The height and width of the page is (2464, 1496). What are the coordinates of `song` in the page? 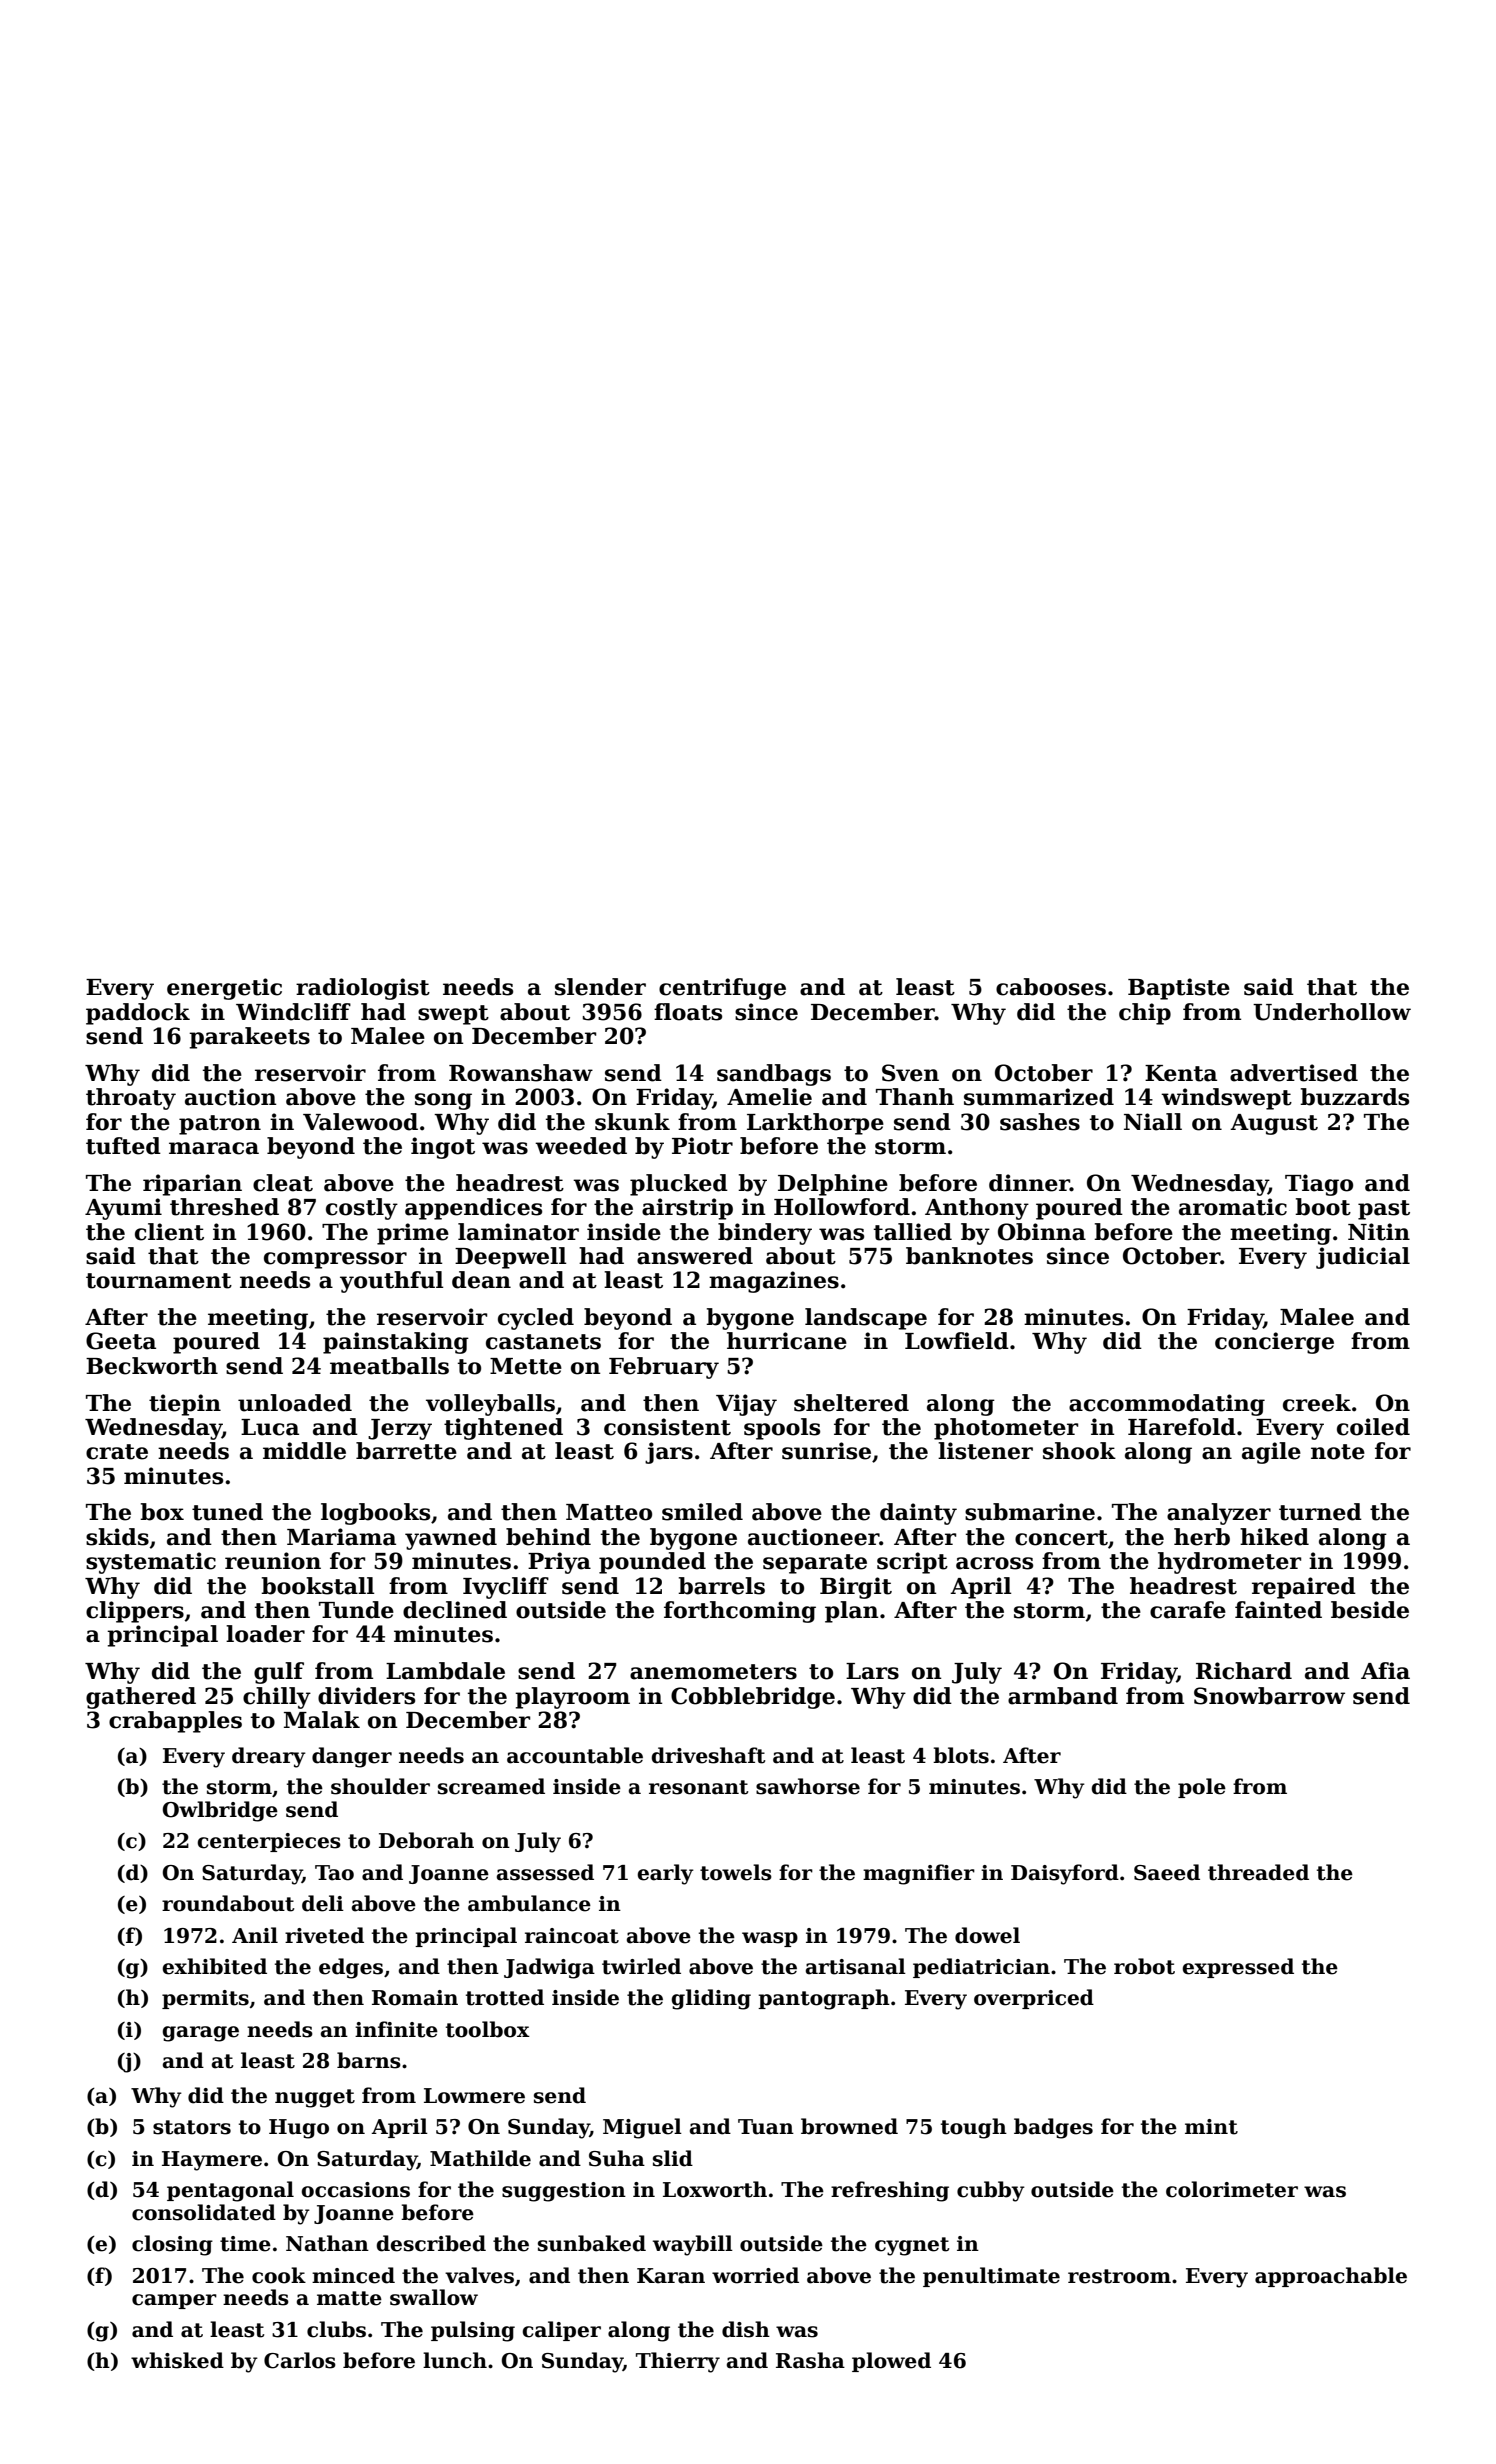 It's located at (443, 1101).
